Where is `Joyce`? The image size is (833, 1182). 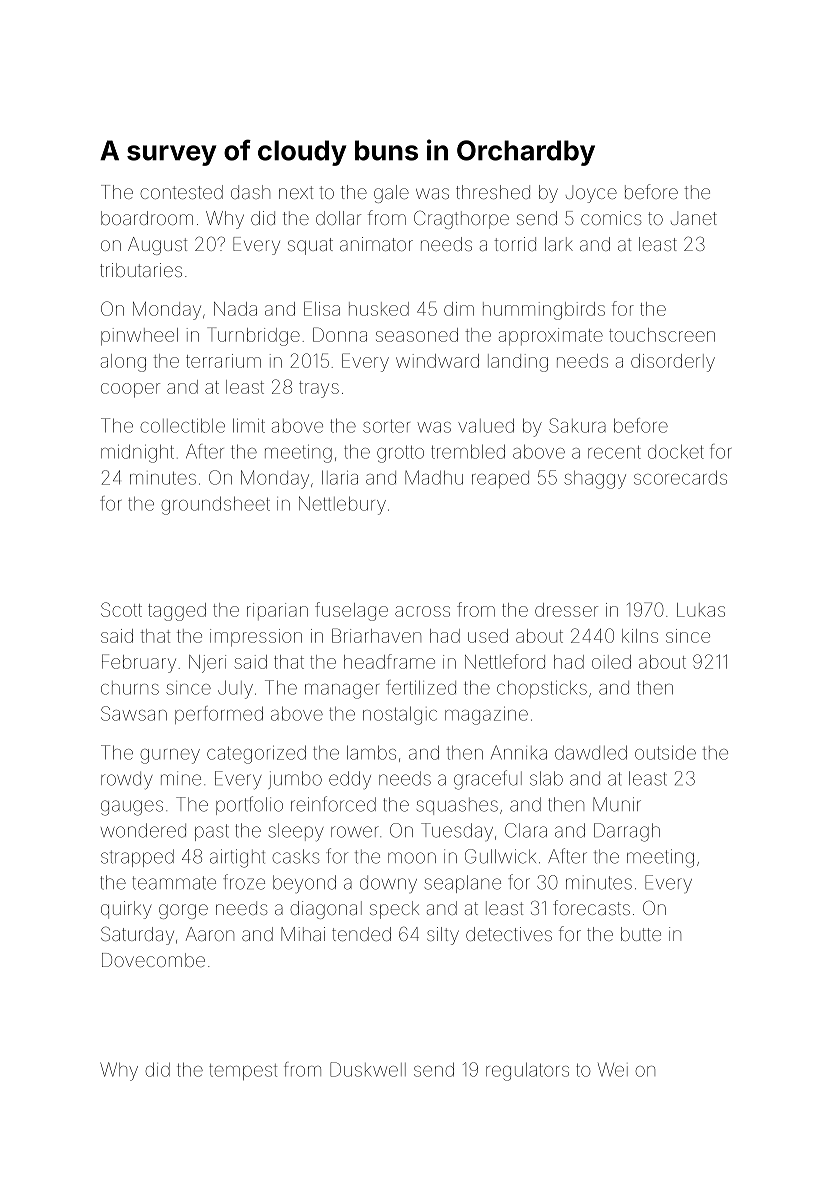
Joyce is located at coordinates (591, 194).
